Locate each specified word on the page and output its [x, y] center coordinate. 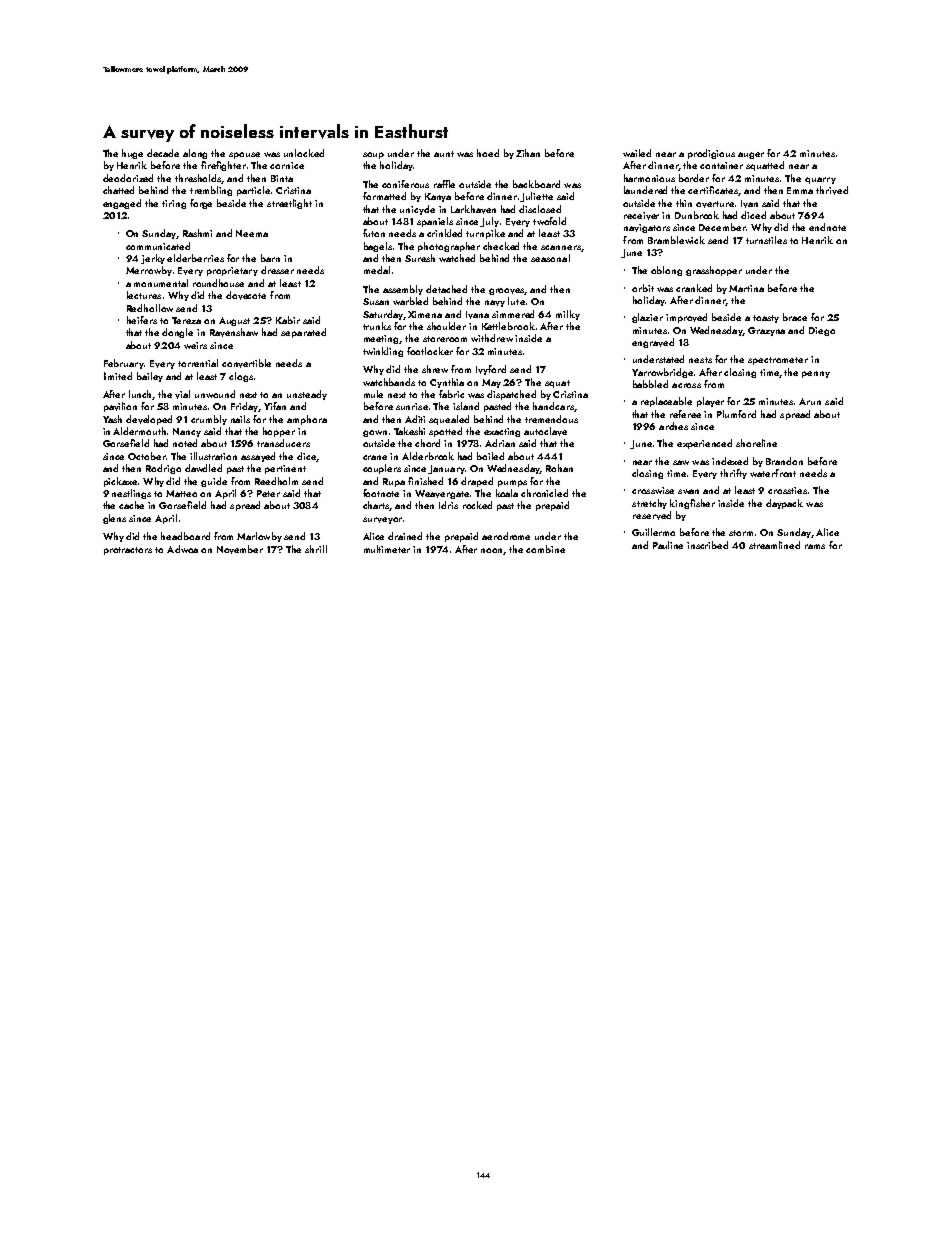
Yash [112, 419]
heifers [142, 320]
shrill [316, 549]
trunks [377, 326]
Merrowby [149, 271]
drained [405, 536]
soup [373, 155]
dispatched [511, 395]
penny [816, 374]
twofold [549, 221]
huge [132, 154]
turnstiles [766, 240]
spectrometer [778, 361]
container [721, 165]
